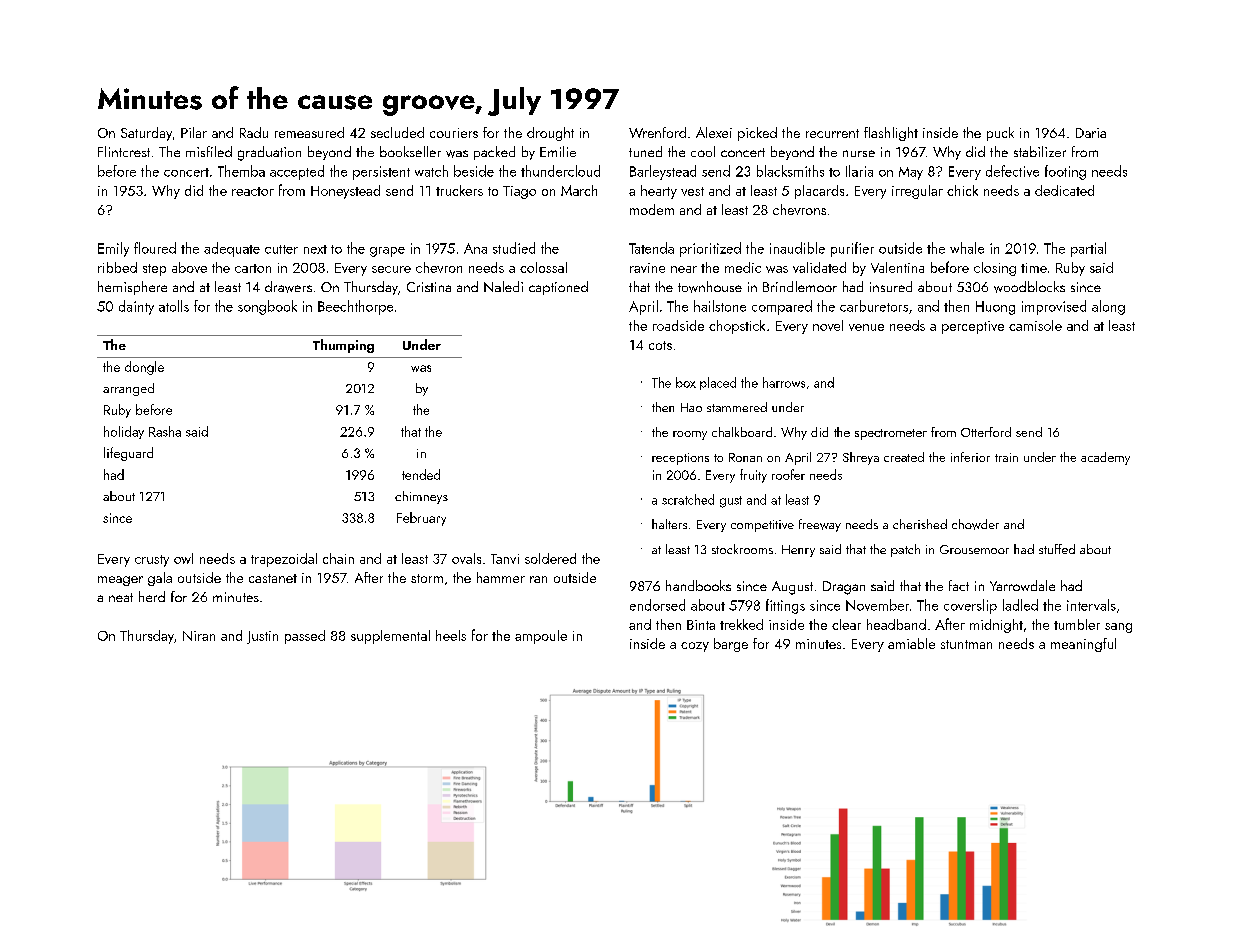 The height and width of the screenshot is (952, 1233). Describe the element at coordinates (660, 345) in the screenshot. I see `cots` at that location.
